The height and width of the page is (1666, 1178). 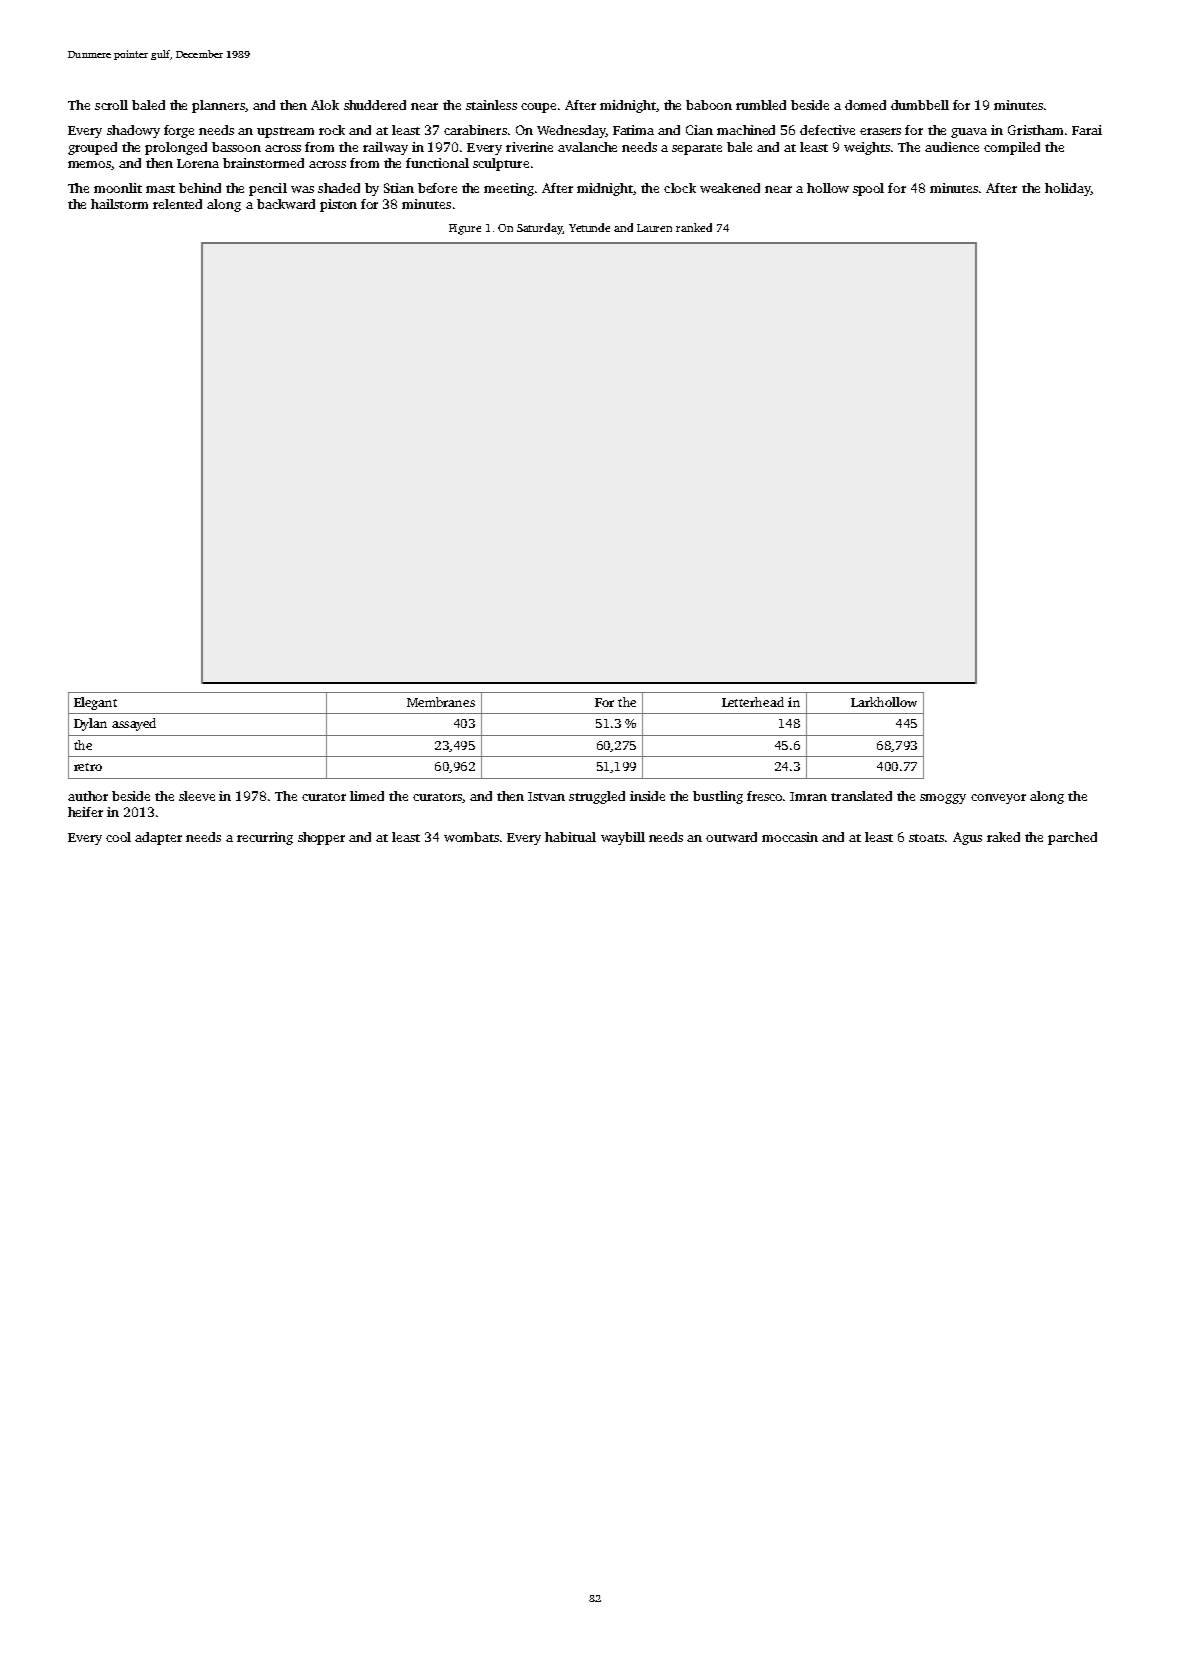 What do you see at coordinates (95, 703) in the page?
I see `Elegant` at bounding box center [95, 703].
